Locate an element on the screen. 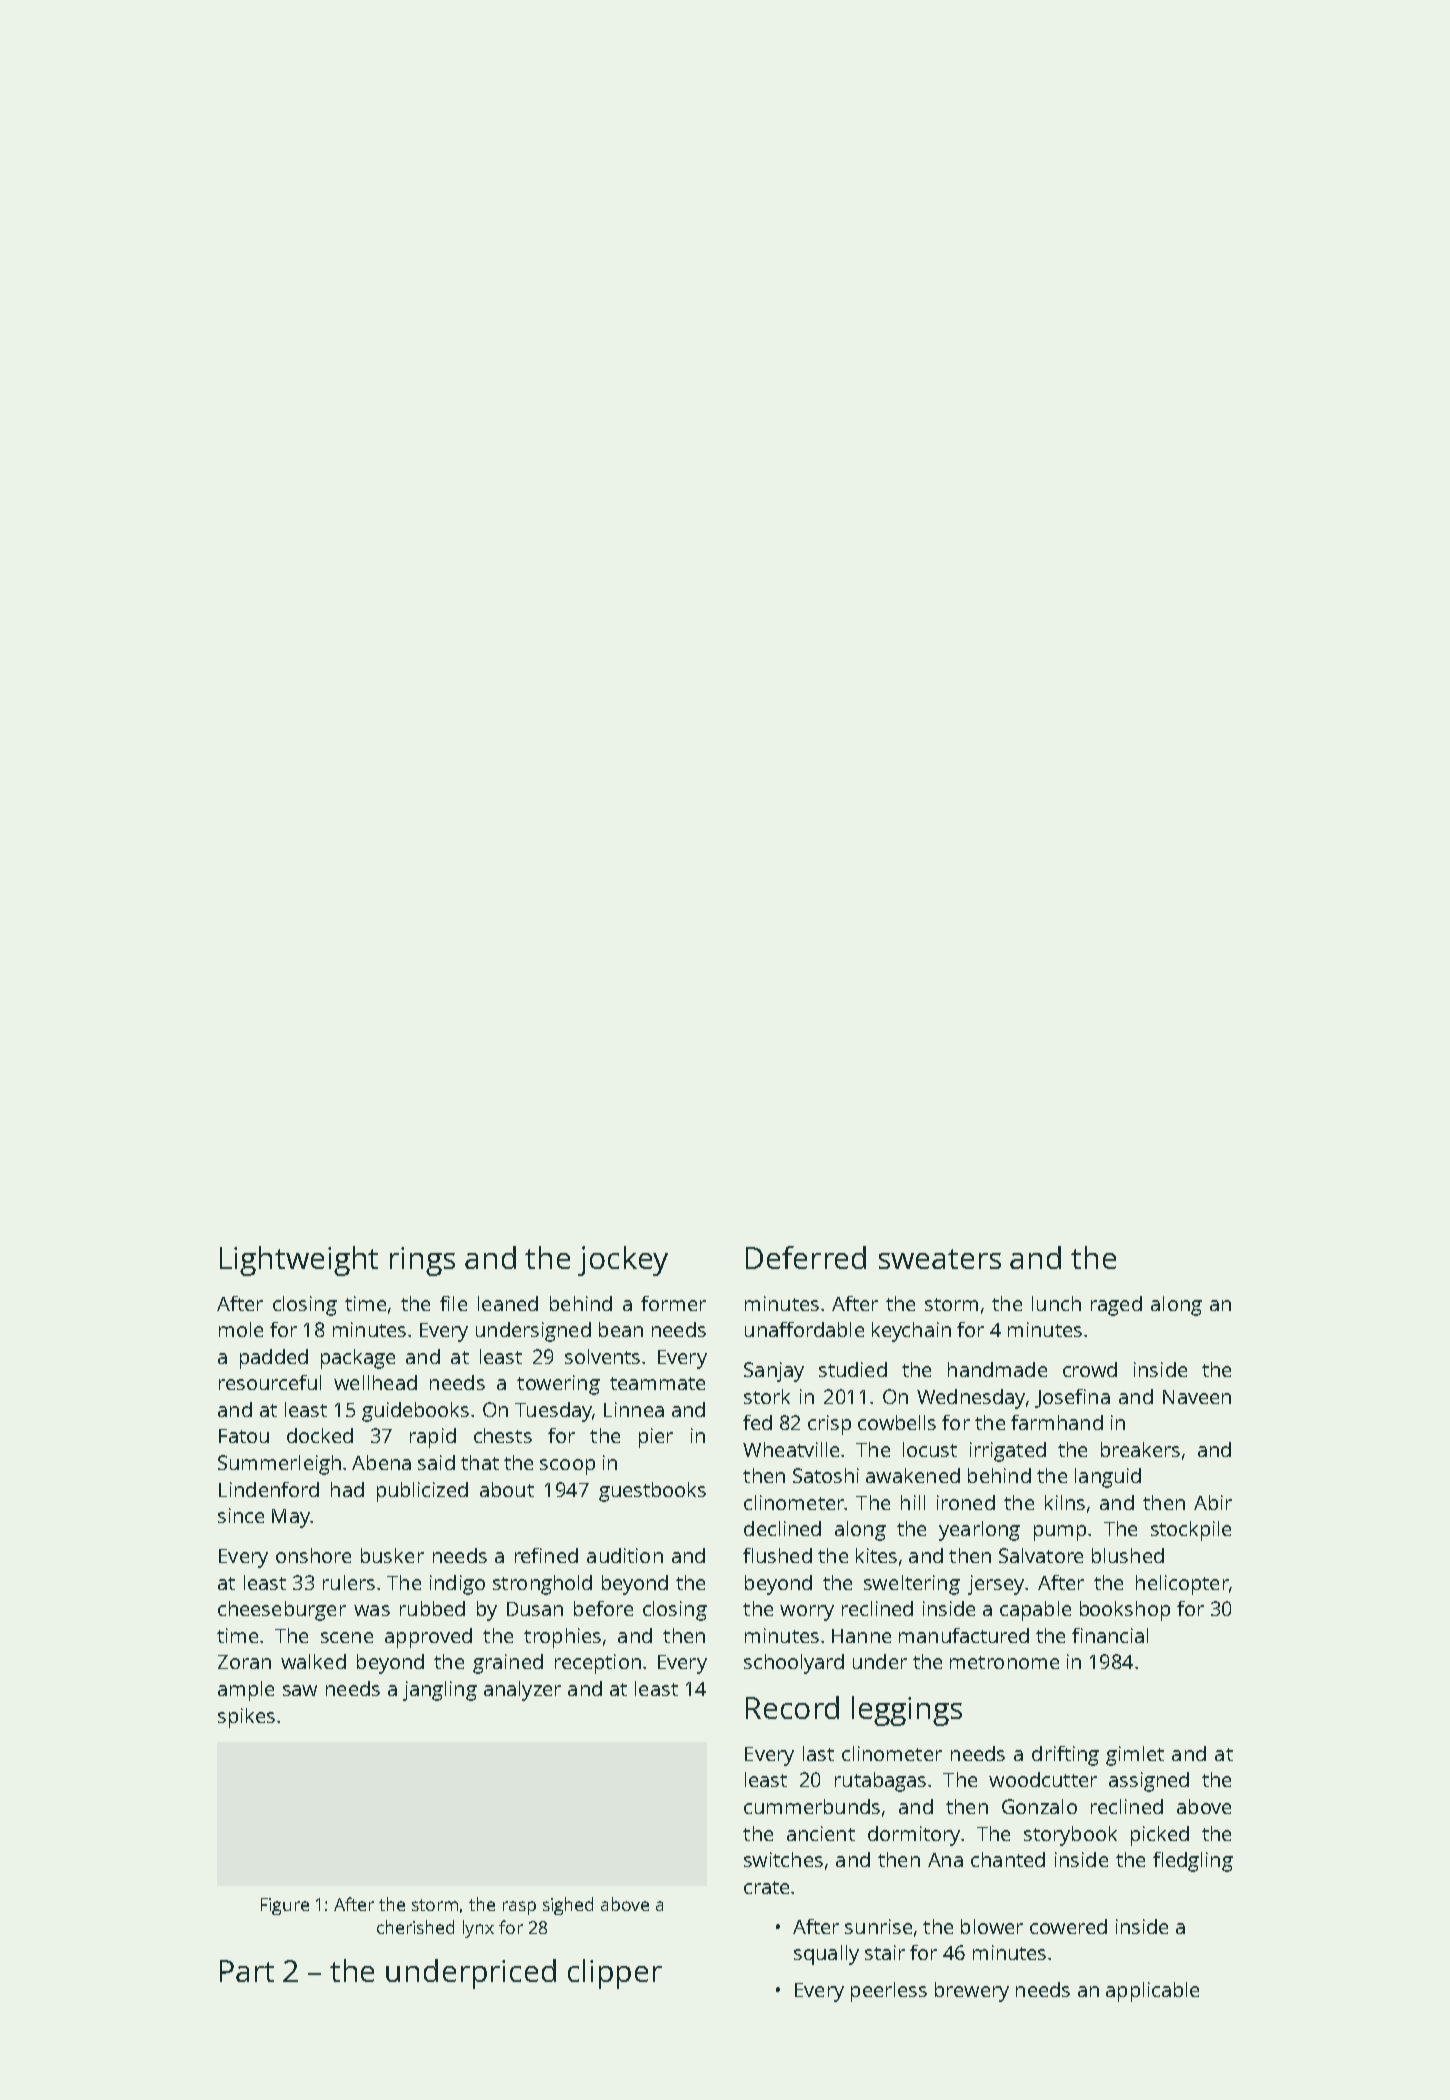 This screenshot has height=2100, width=1450. that is located at coordinates (480, 1462).
